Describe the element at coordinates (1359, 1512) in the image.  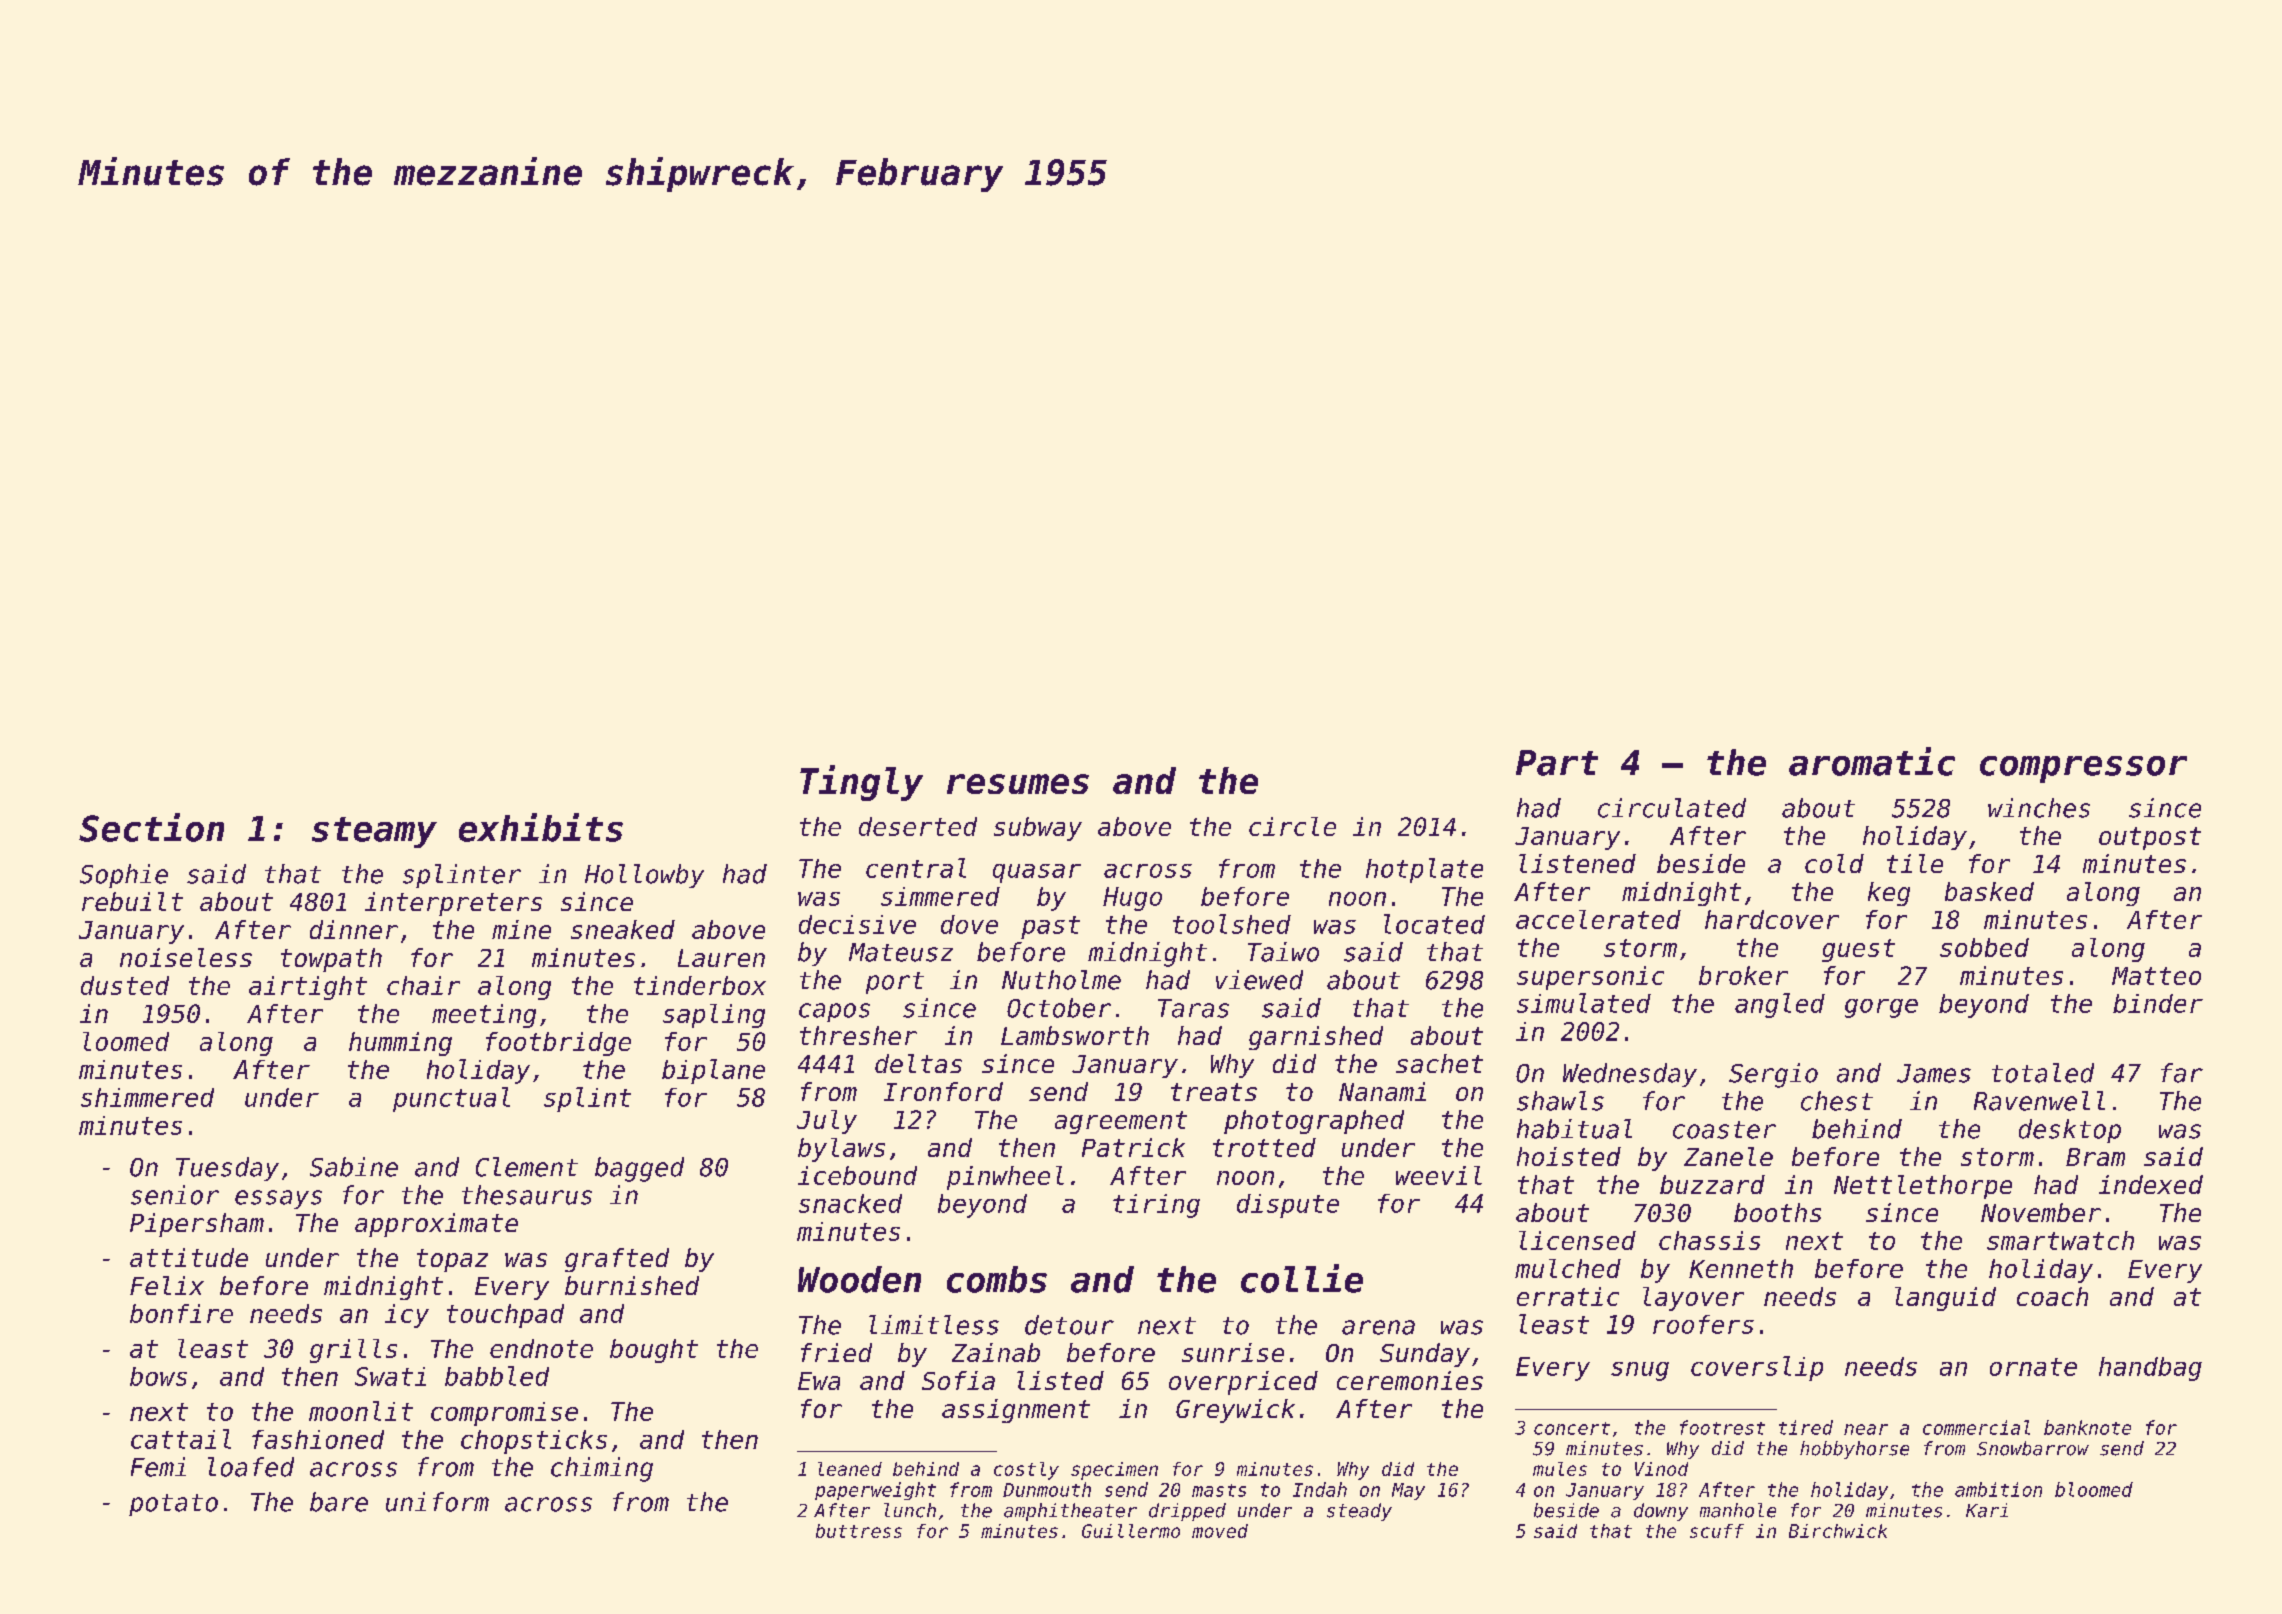
I see `steady` at that location.
